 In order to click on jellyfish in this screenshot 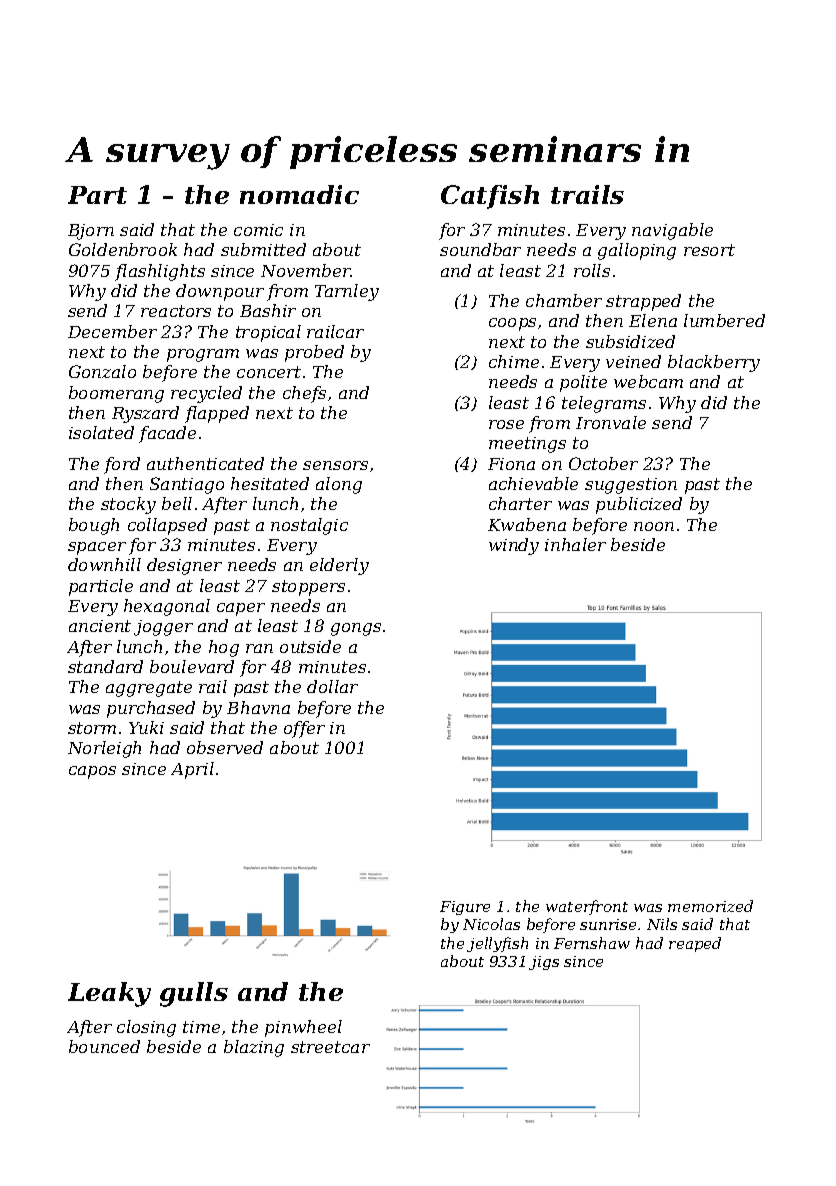, I will do `click(497, 944)`.
